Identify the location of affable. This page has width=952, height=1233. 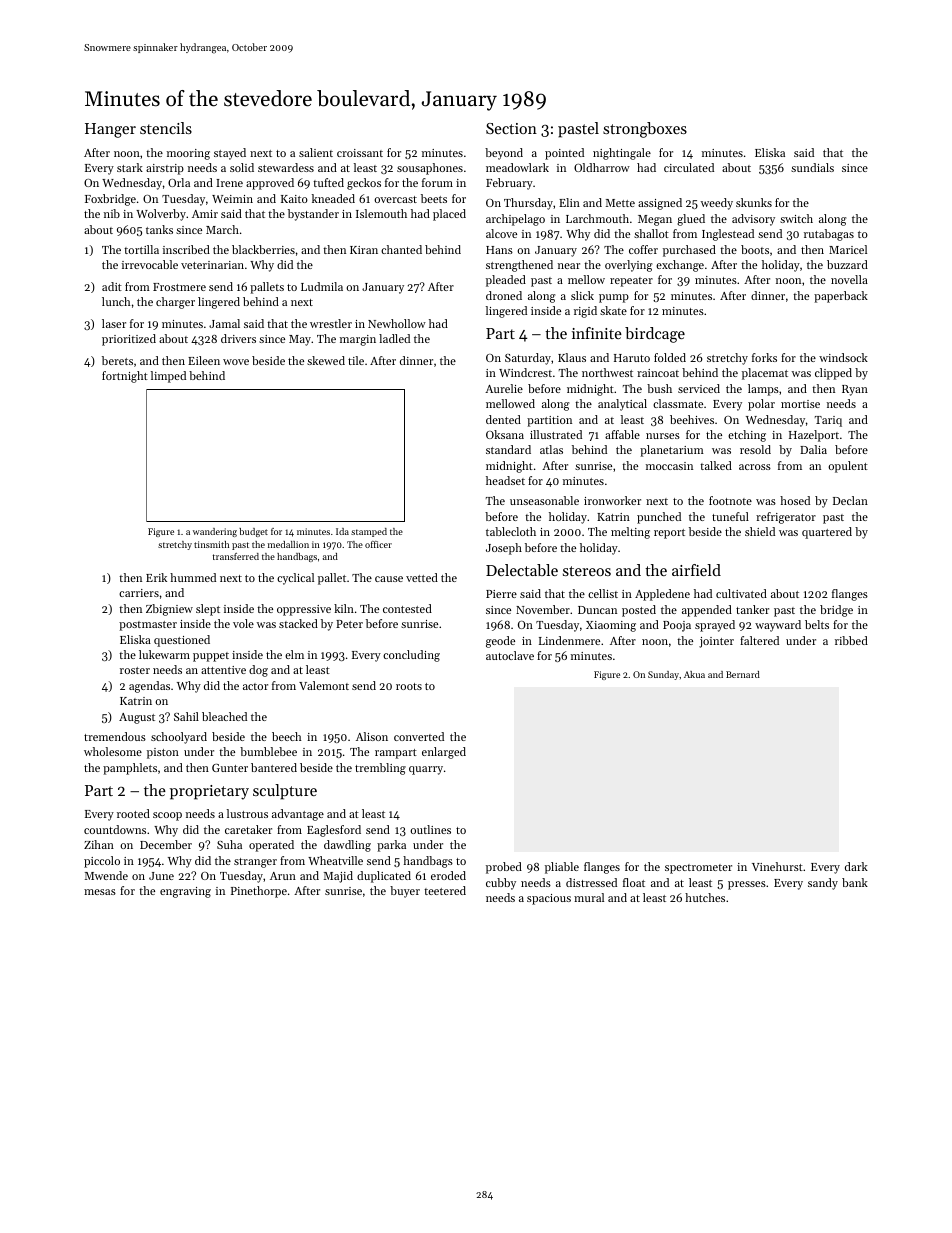
(622, 434).
